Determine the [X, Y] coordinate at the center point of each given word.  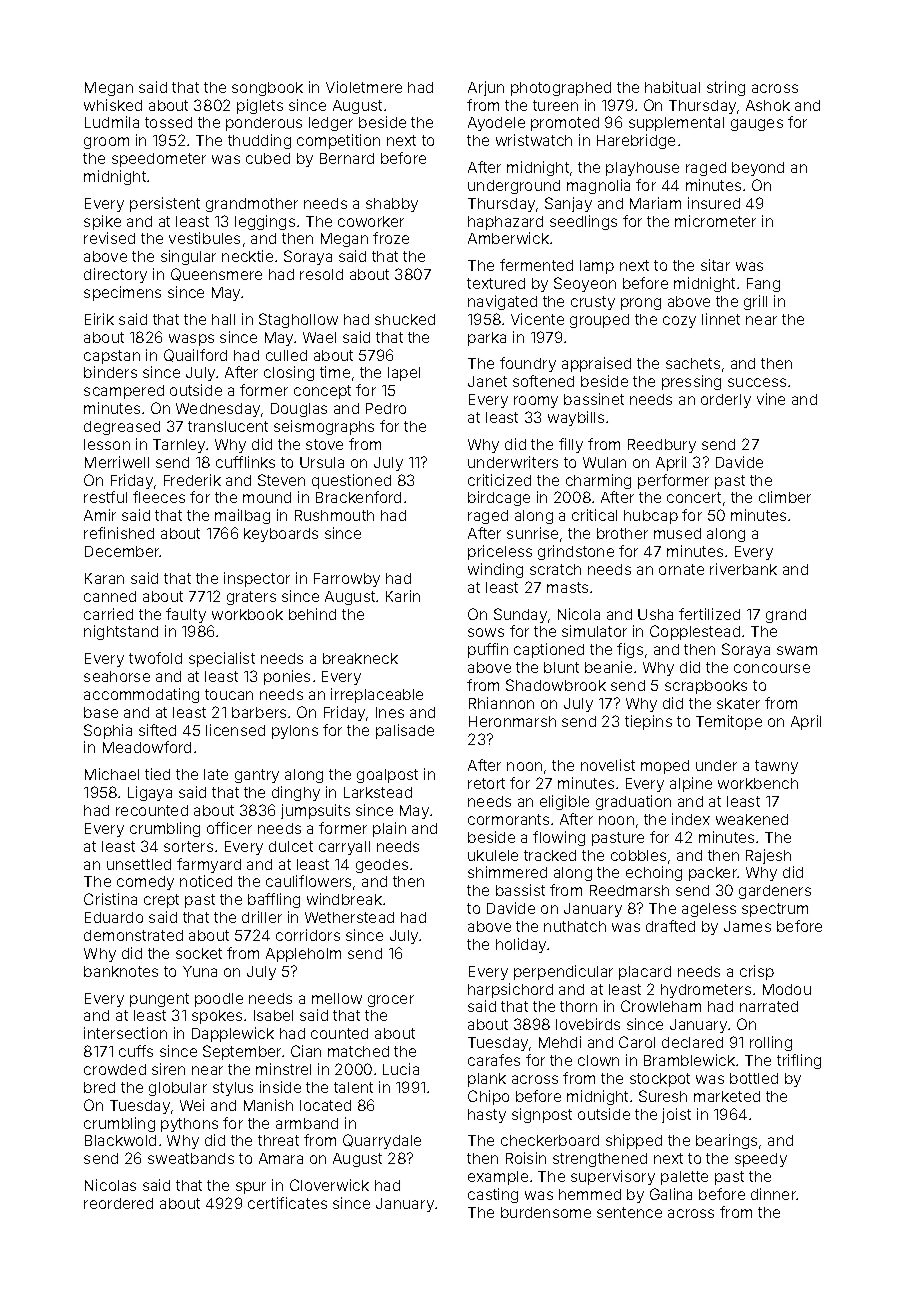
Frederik [192, 480]
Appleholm [303, 955]
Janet [487, 381]
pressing [691, 382]
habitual [672, 87]
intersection [125, 1033]
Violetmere [364, 87]
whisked [113, 105]
